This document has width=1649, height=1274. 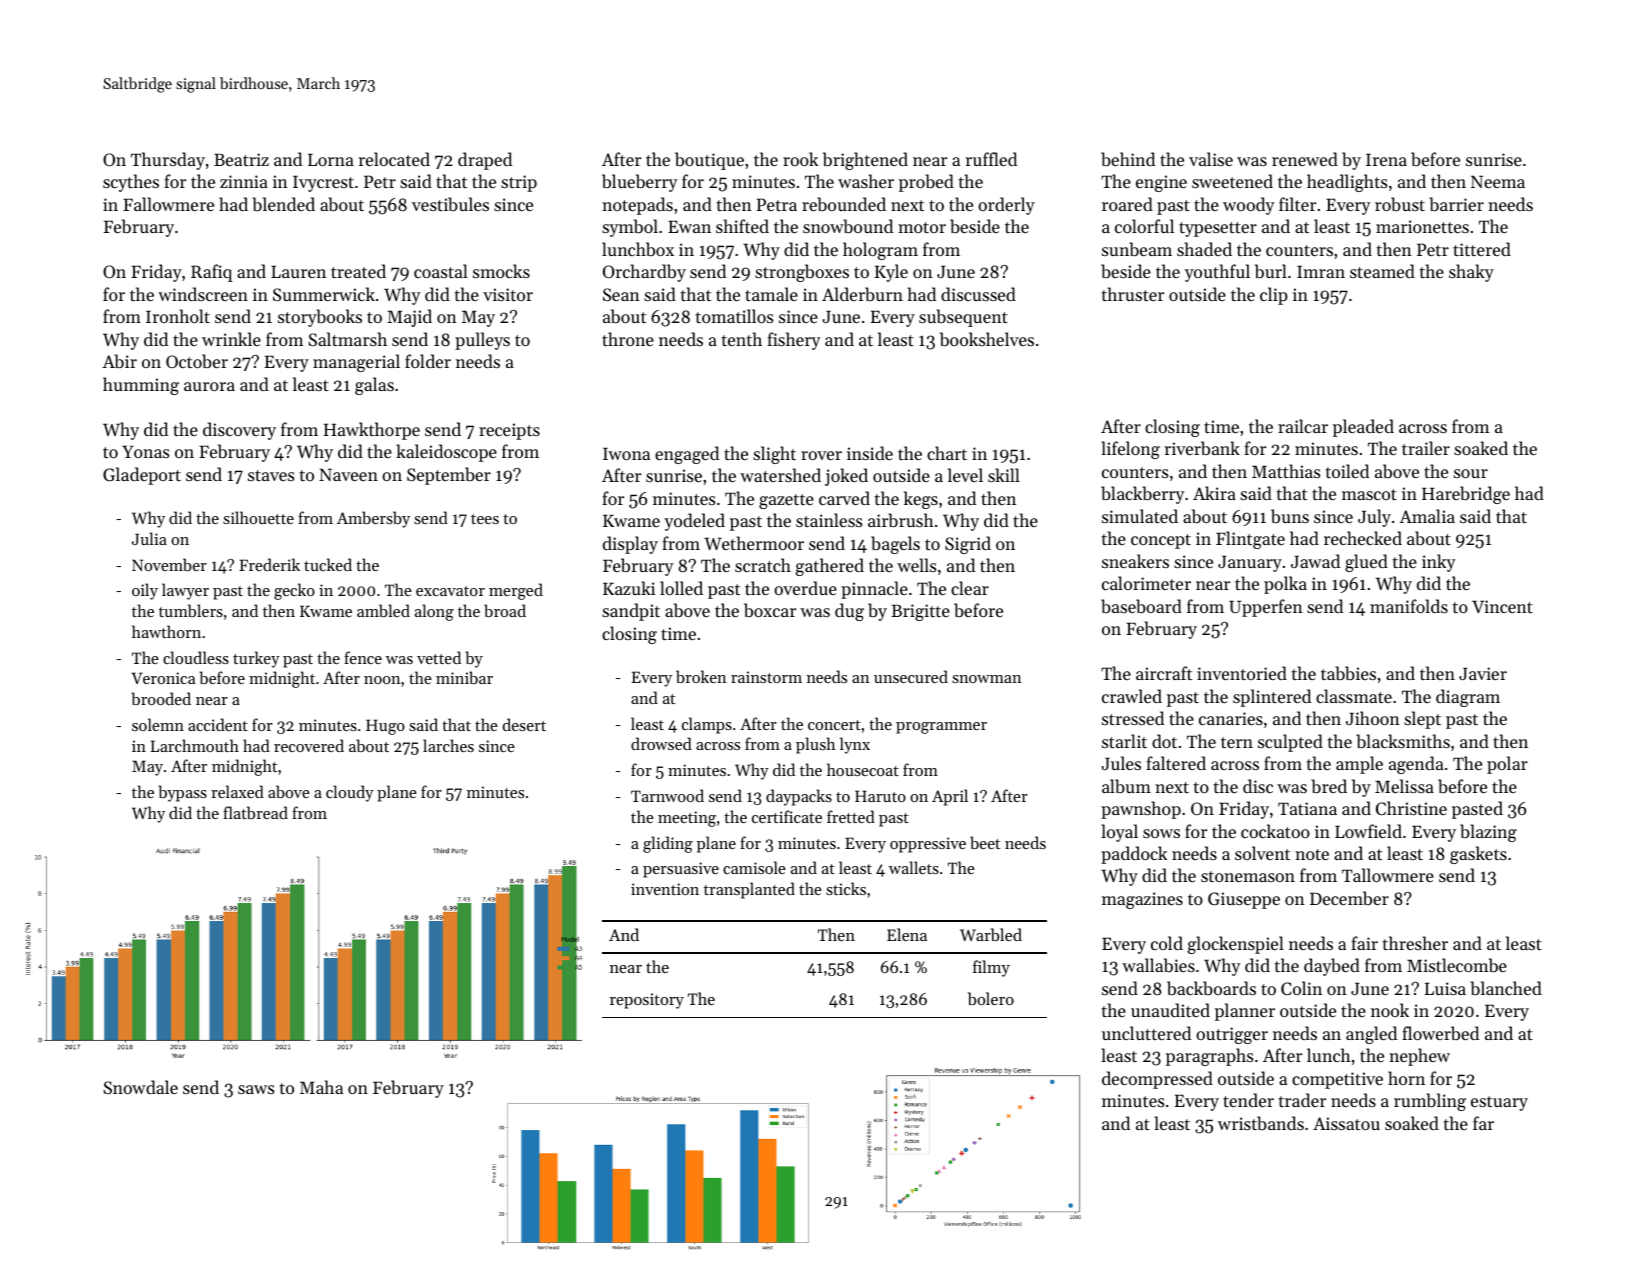 I want to click on Amalia, so click(x=1427, y=516).
